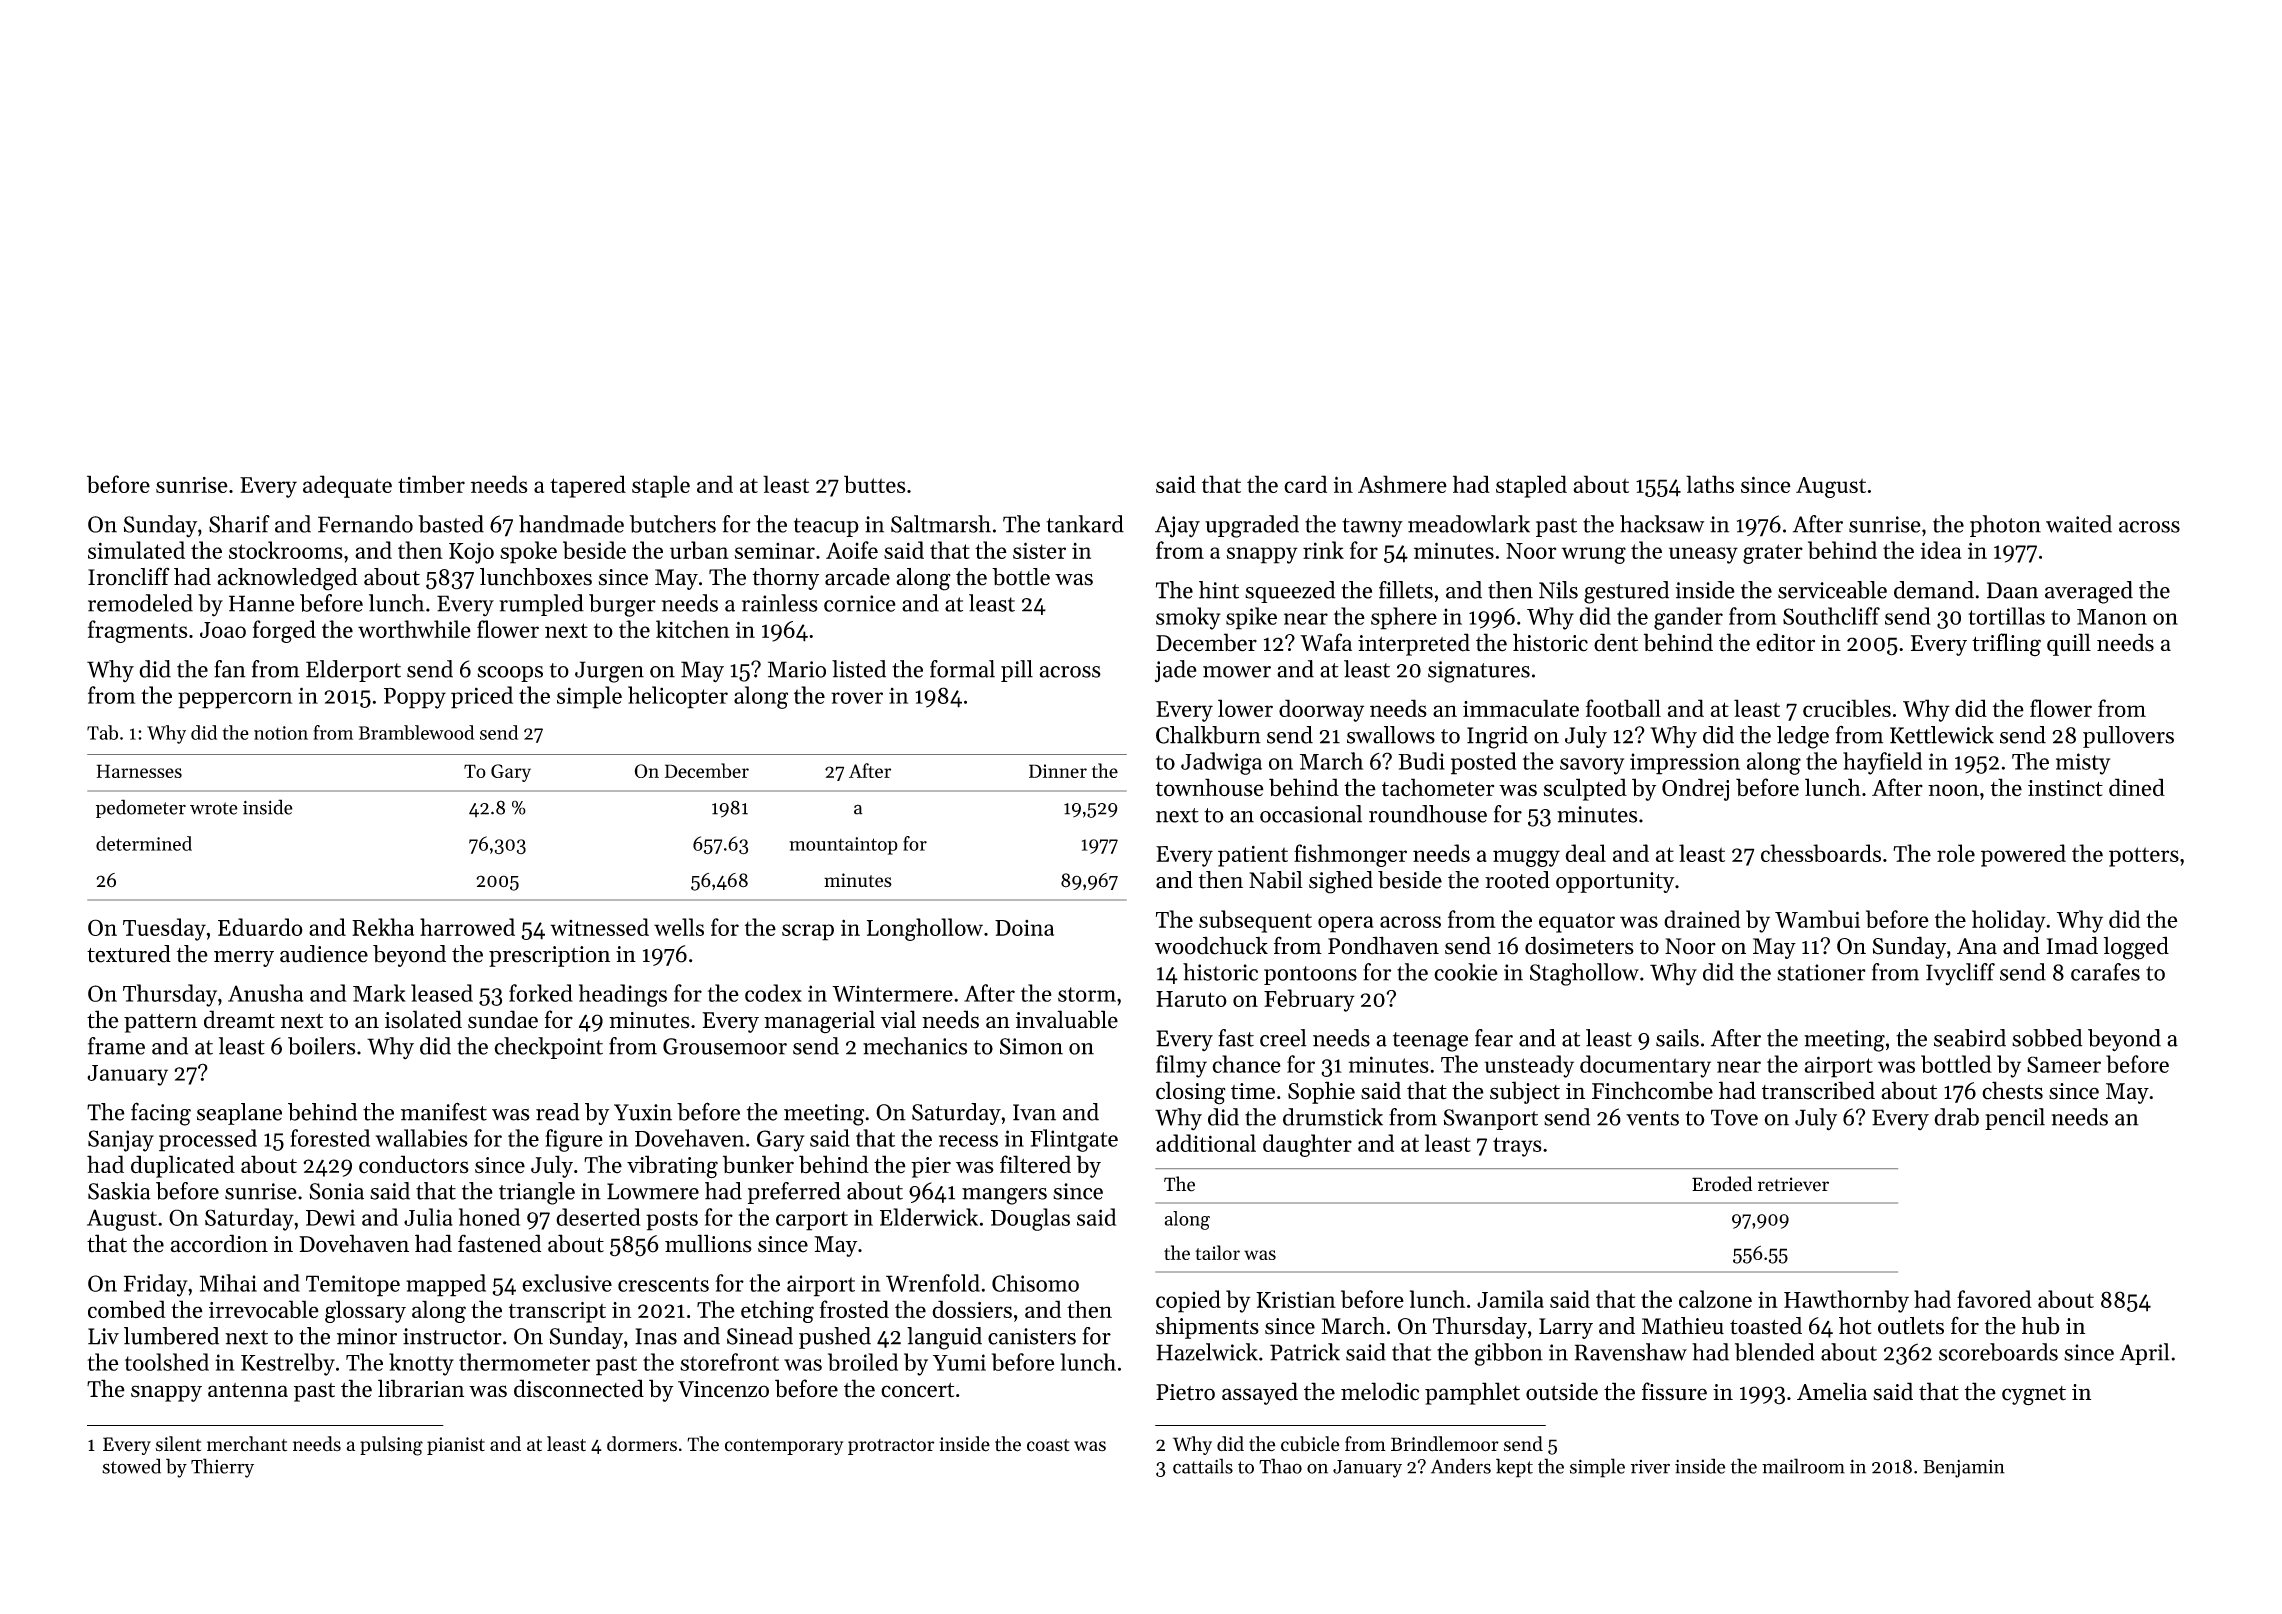 The height and width of the image is (1614, 2282). I want to click on stowed, so click(131, 1466).
